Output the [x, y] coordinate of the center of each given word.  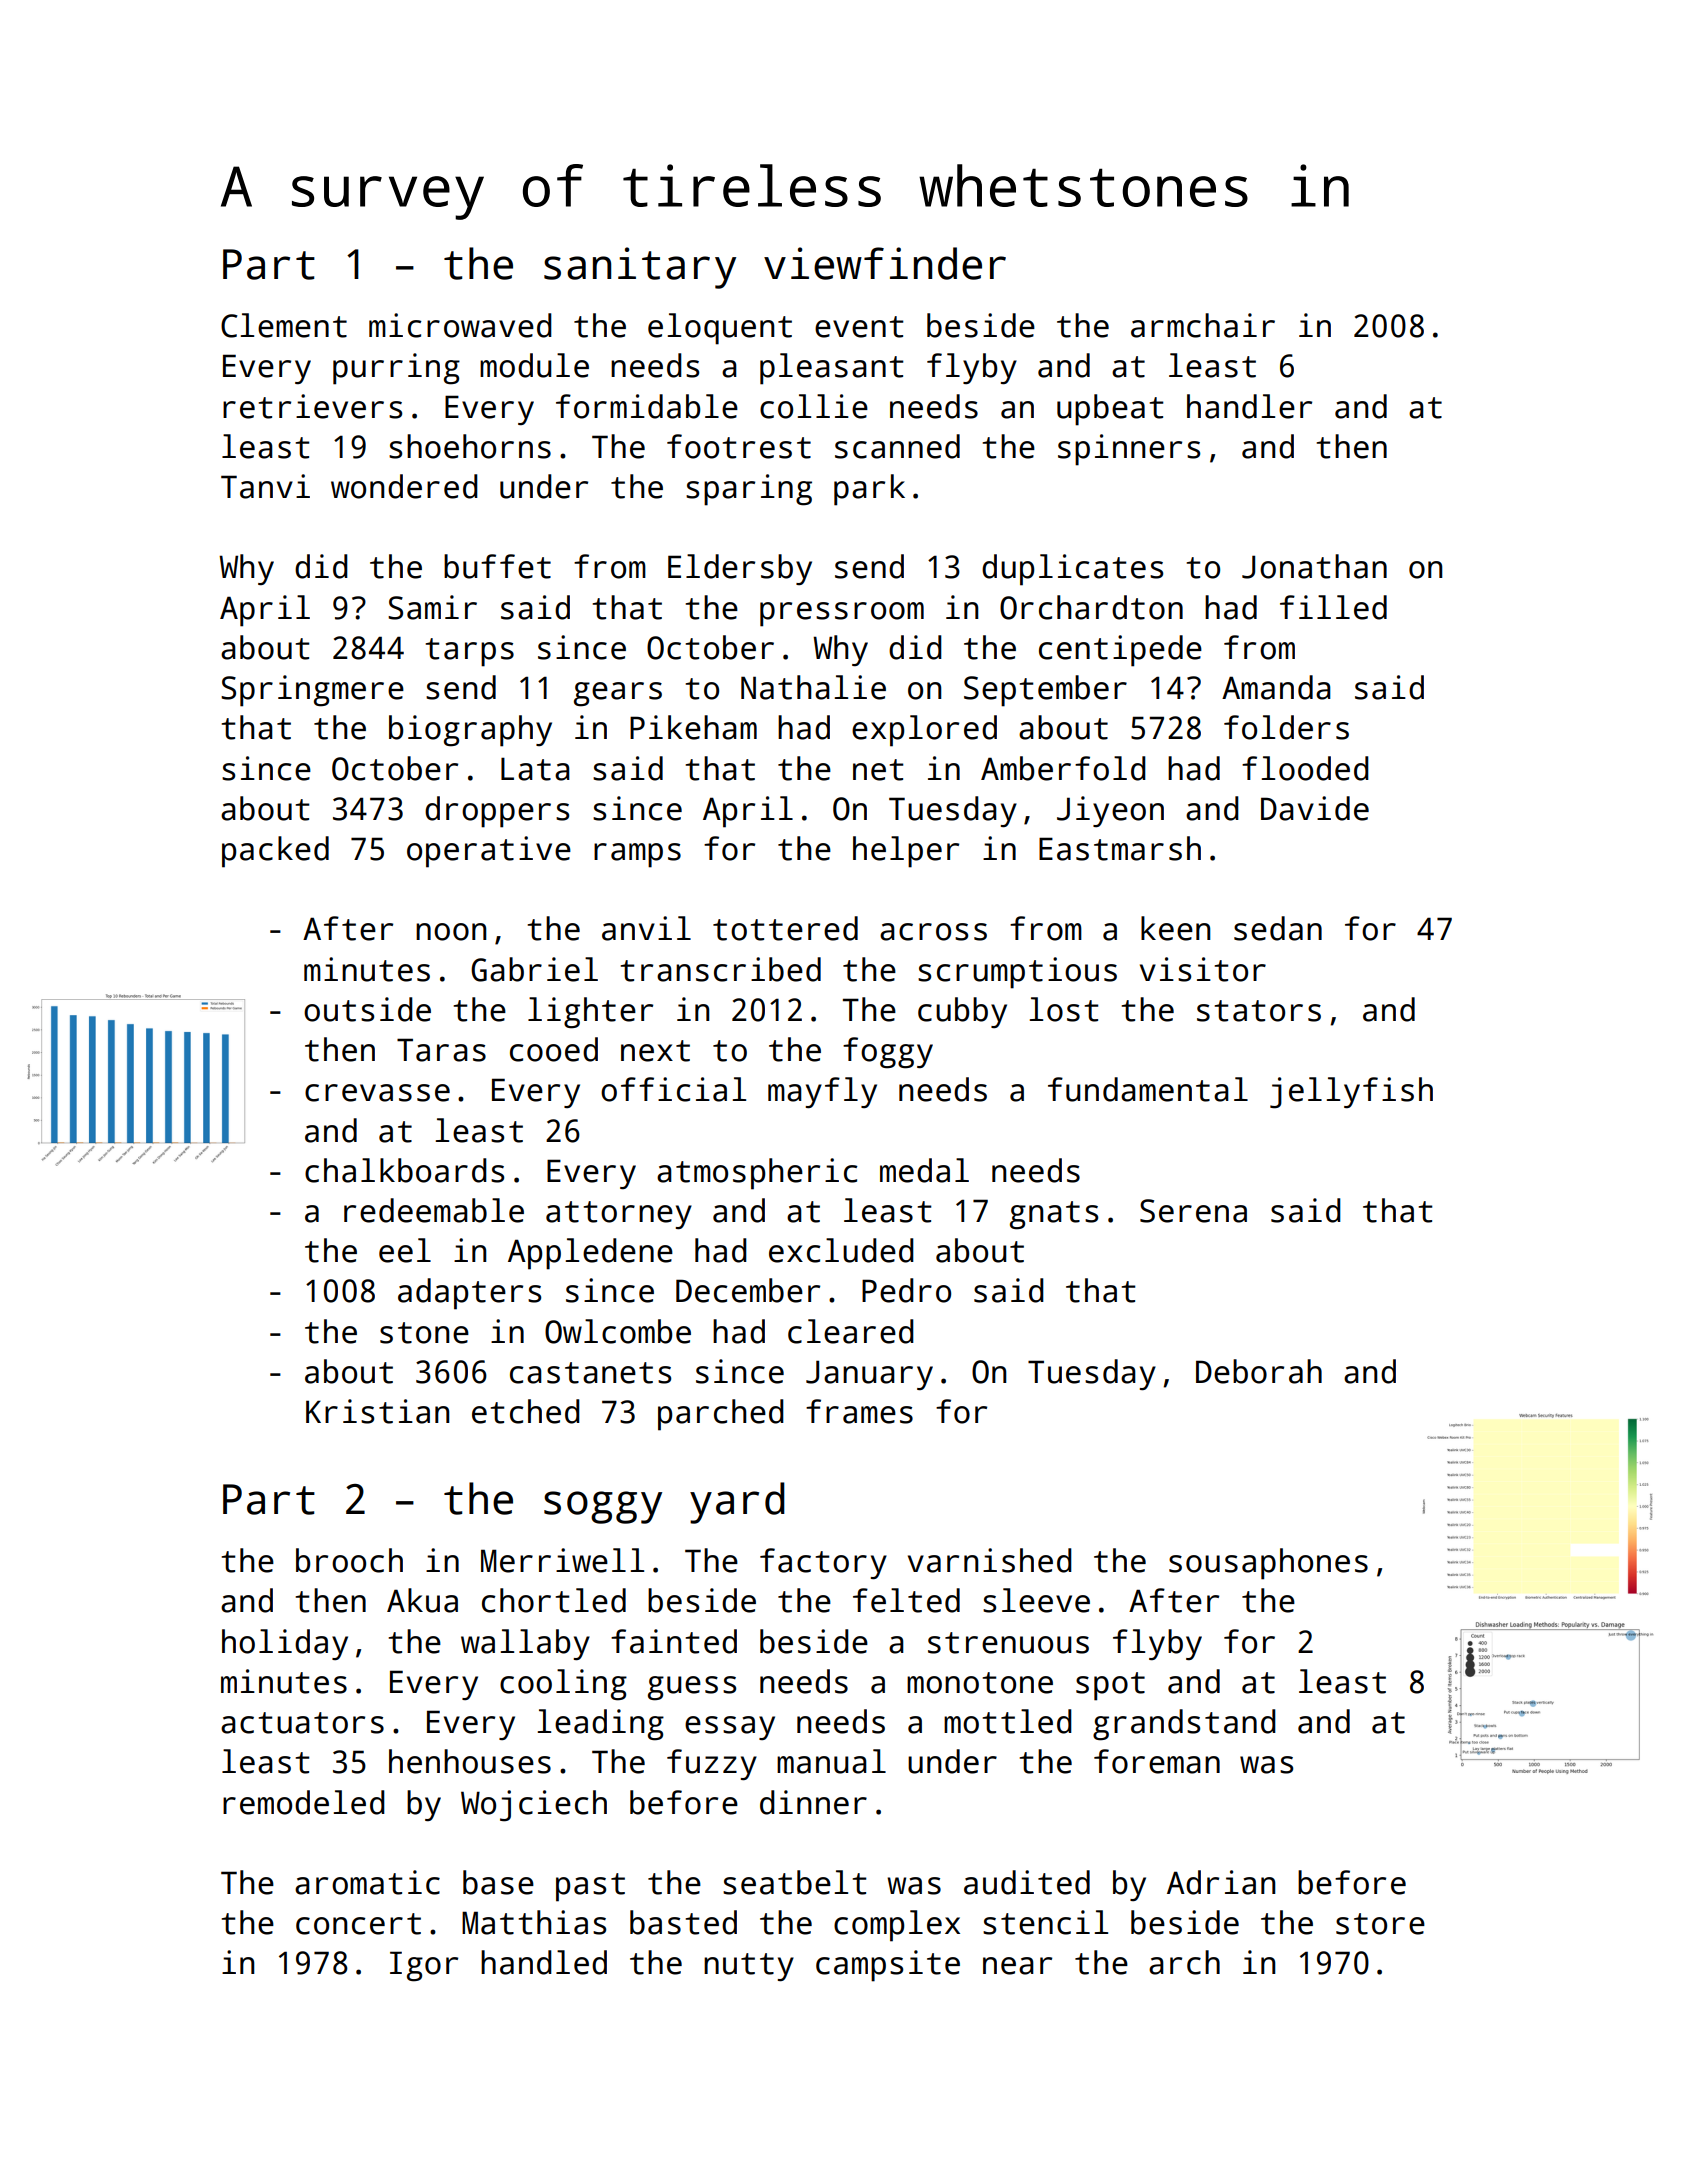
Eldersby [740, 569]
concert [358, 1924]
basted [683, 1922]
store [1380, 1924]
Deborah [1259, 1371]
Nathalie [813, 687]
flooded [1305, 768]
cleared [851, 1331]
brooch [349, 1560]
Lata [535, 769]
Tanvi [265, 486]
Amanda [1276, 687]
